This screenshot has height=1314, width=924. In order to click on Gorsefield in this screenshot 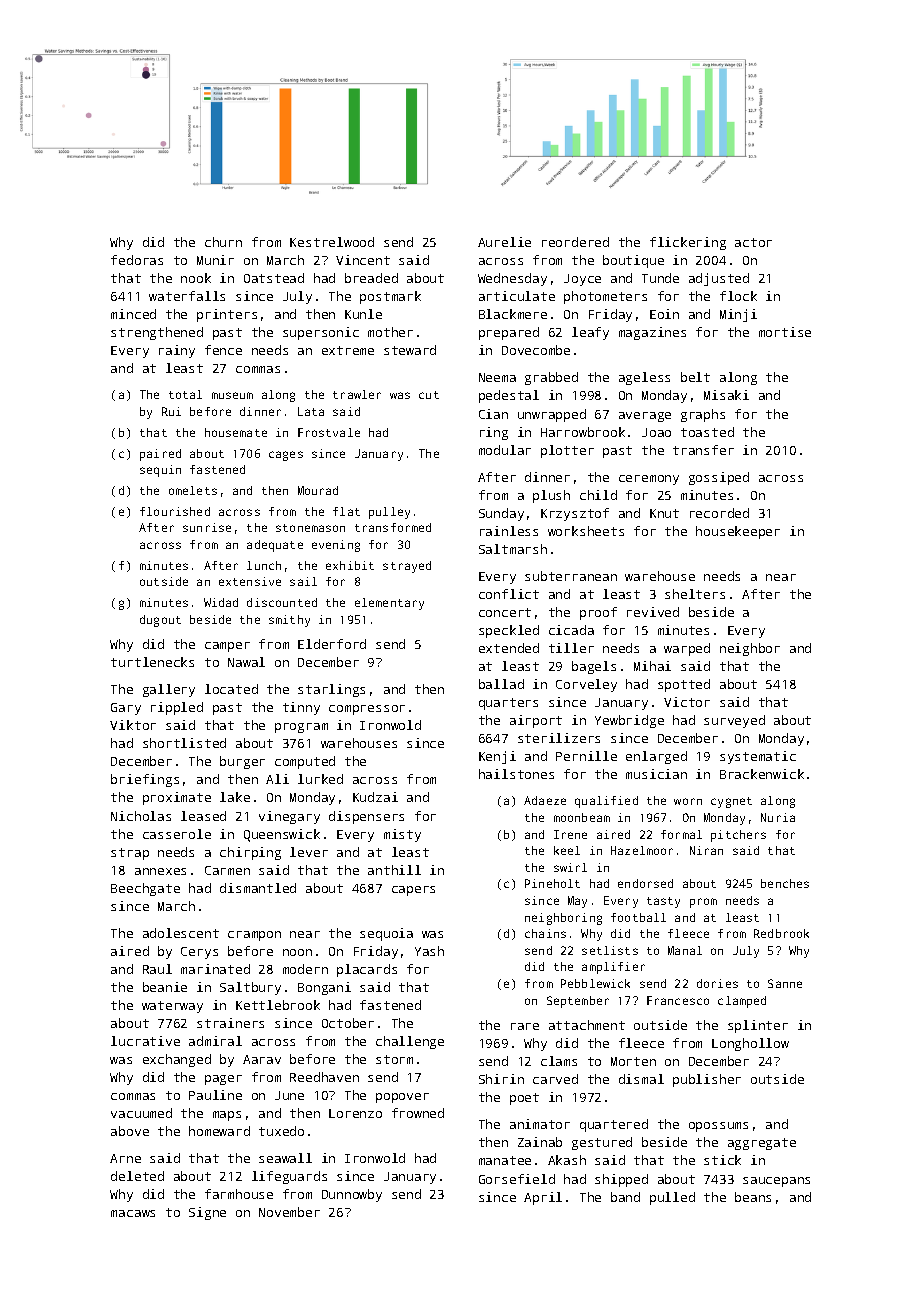, I will do `click(517, 1179)`.
